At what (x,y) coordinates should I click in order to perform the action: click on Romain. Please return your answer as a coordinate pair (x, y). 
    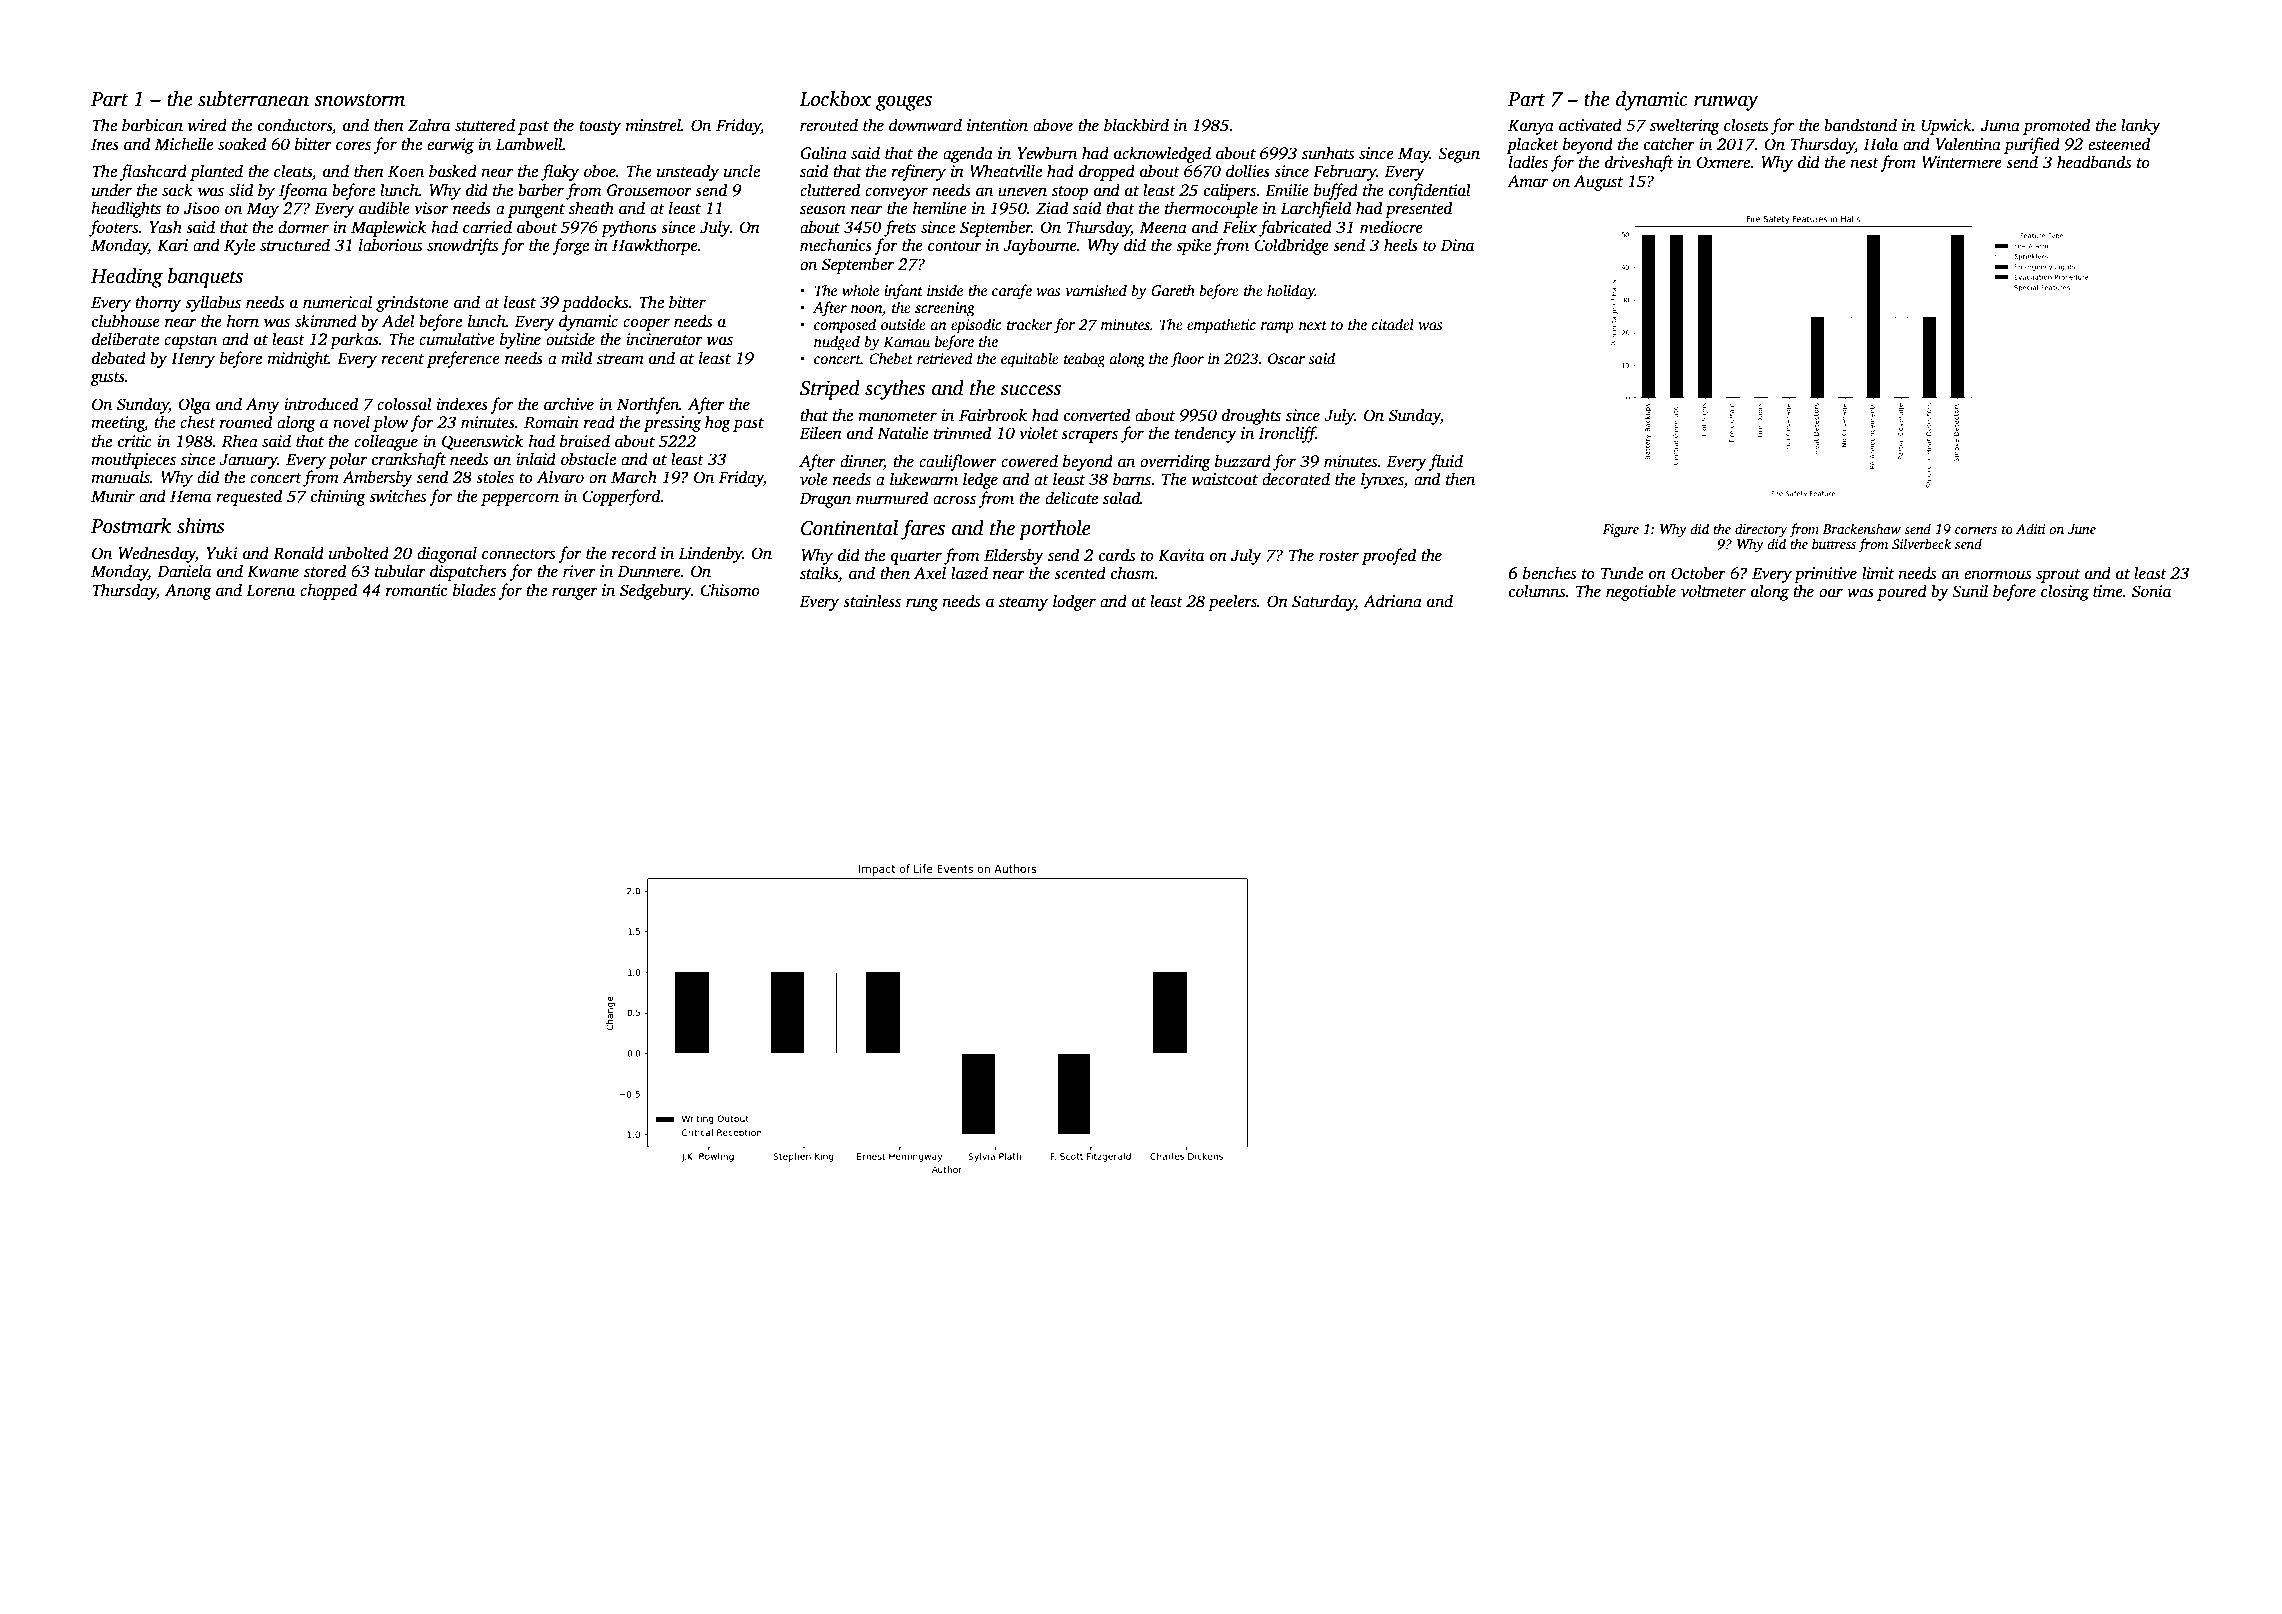
    Looking at the image, I should click on (551, 422).
